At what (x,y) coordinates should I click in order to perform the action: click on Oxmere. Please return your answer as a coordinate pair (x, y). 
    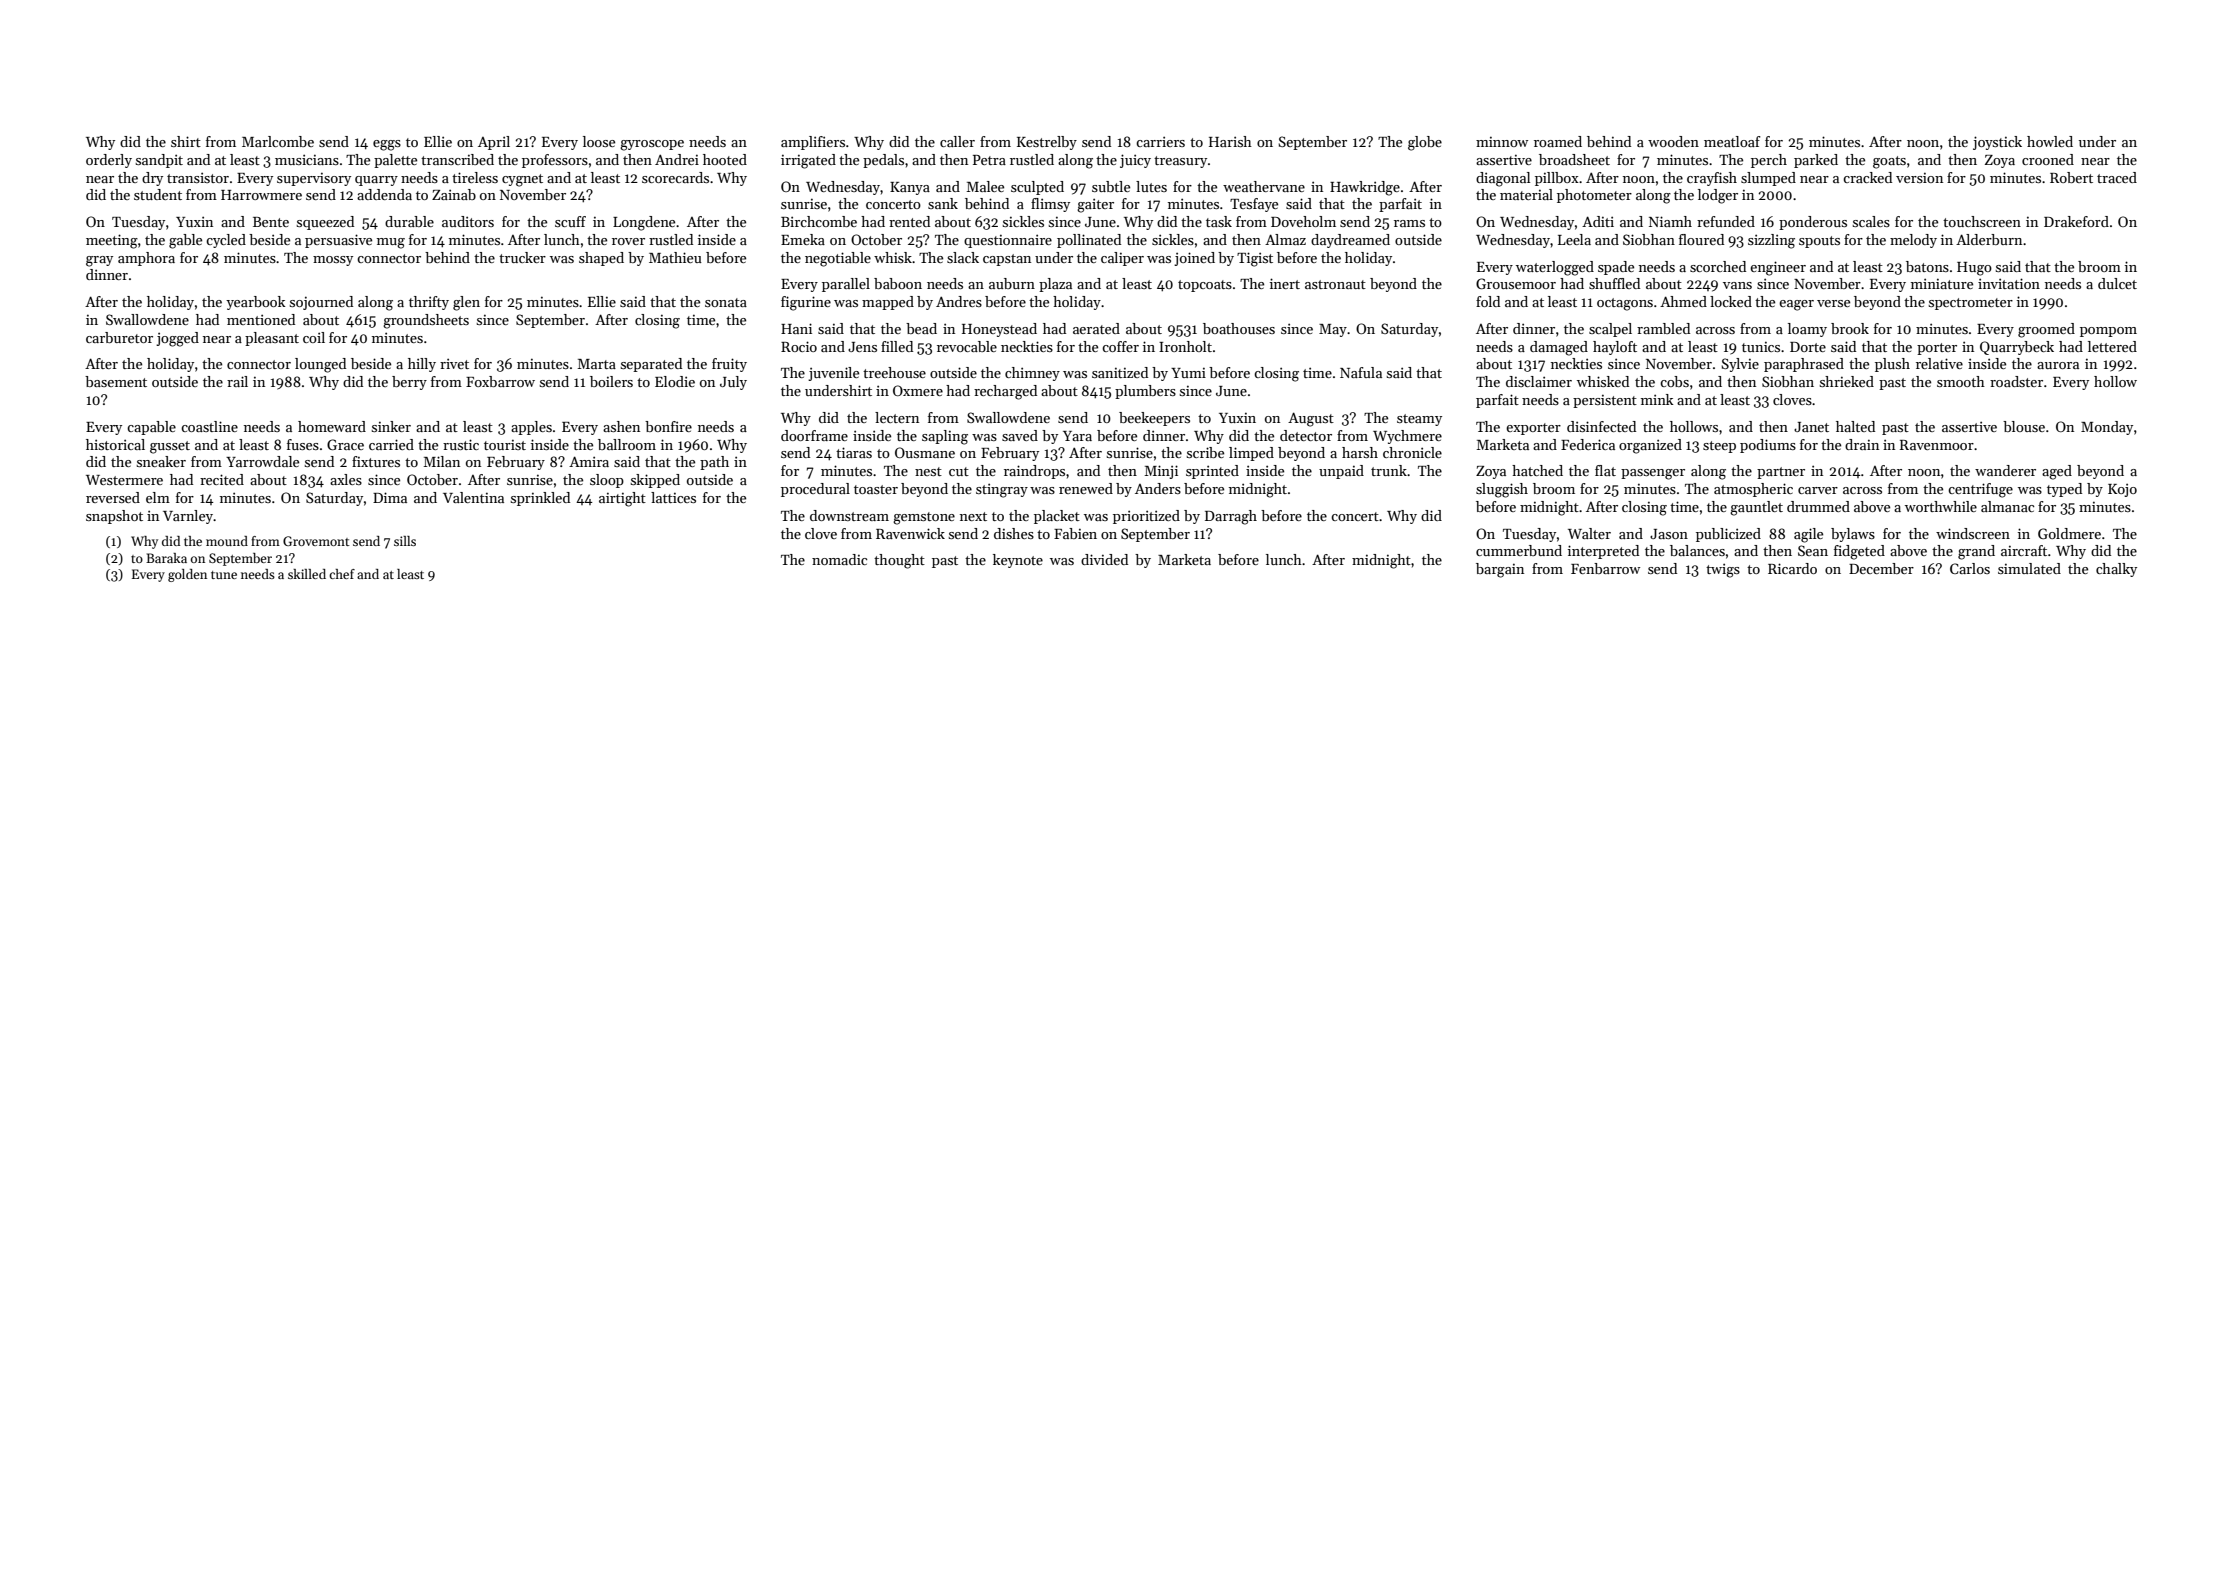
    Looking at the image, I should click on (918, 390).
